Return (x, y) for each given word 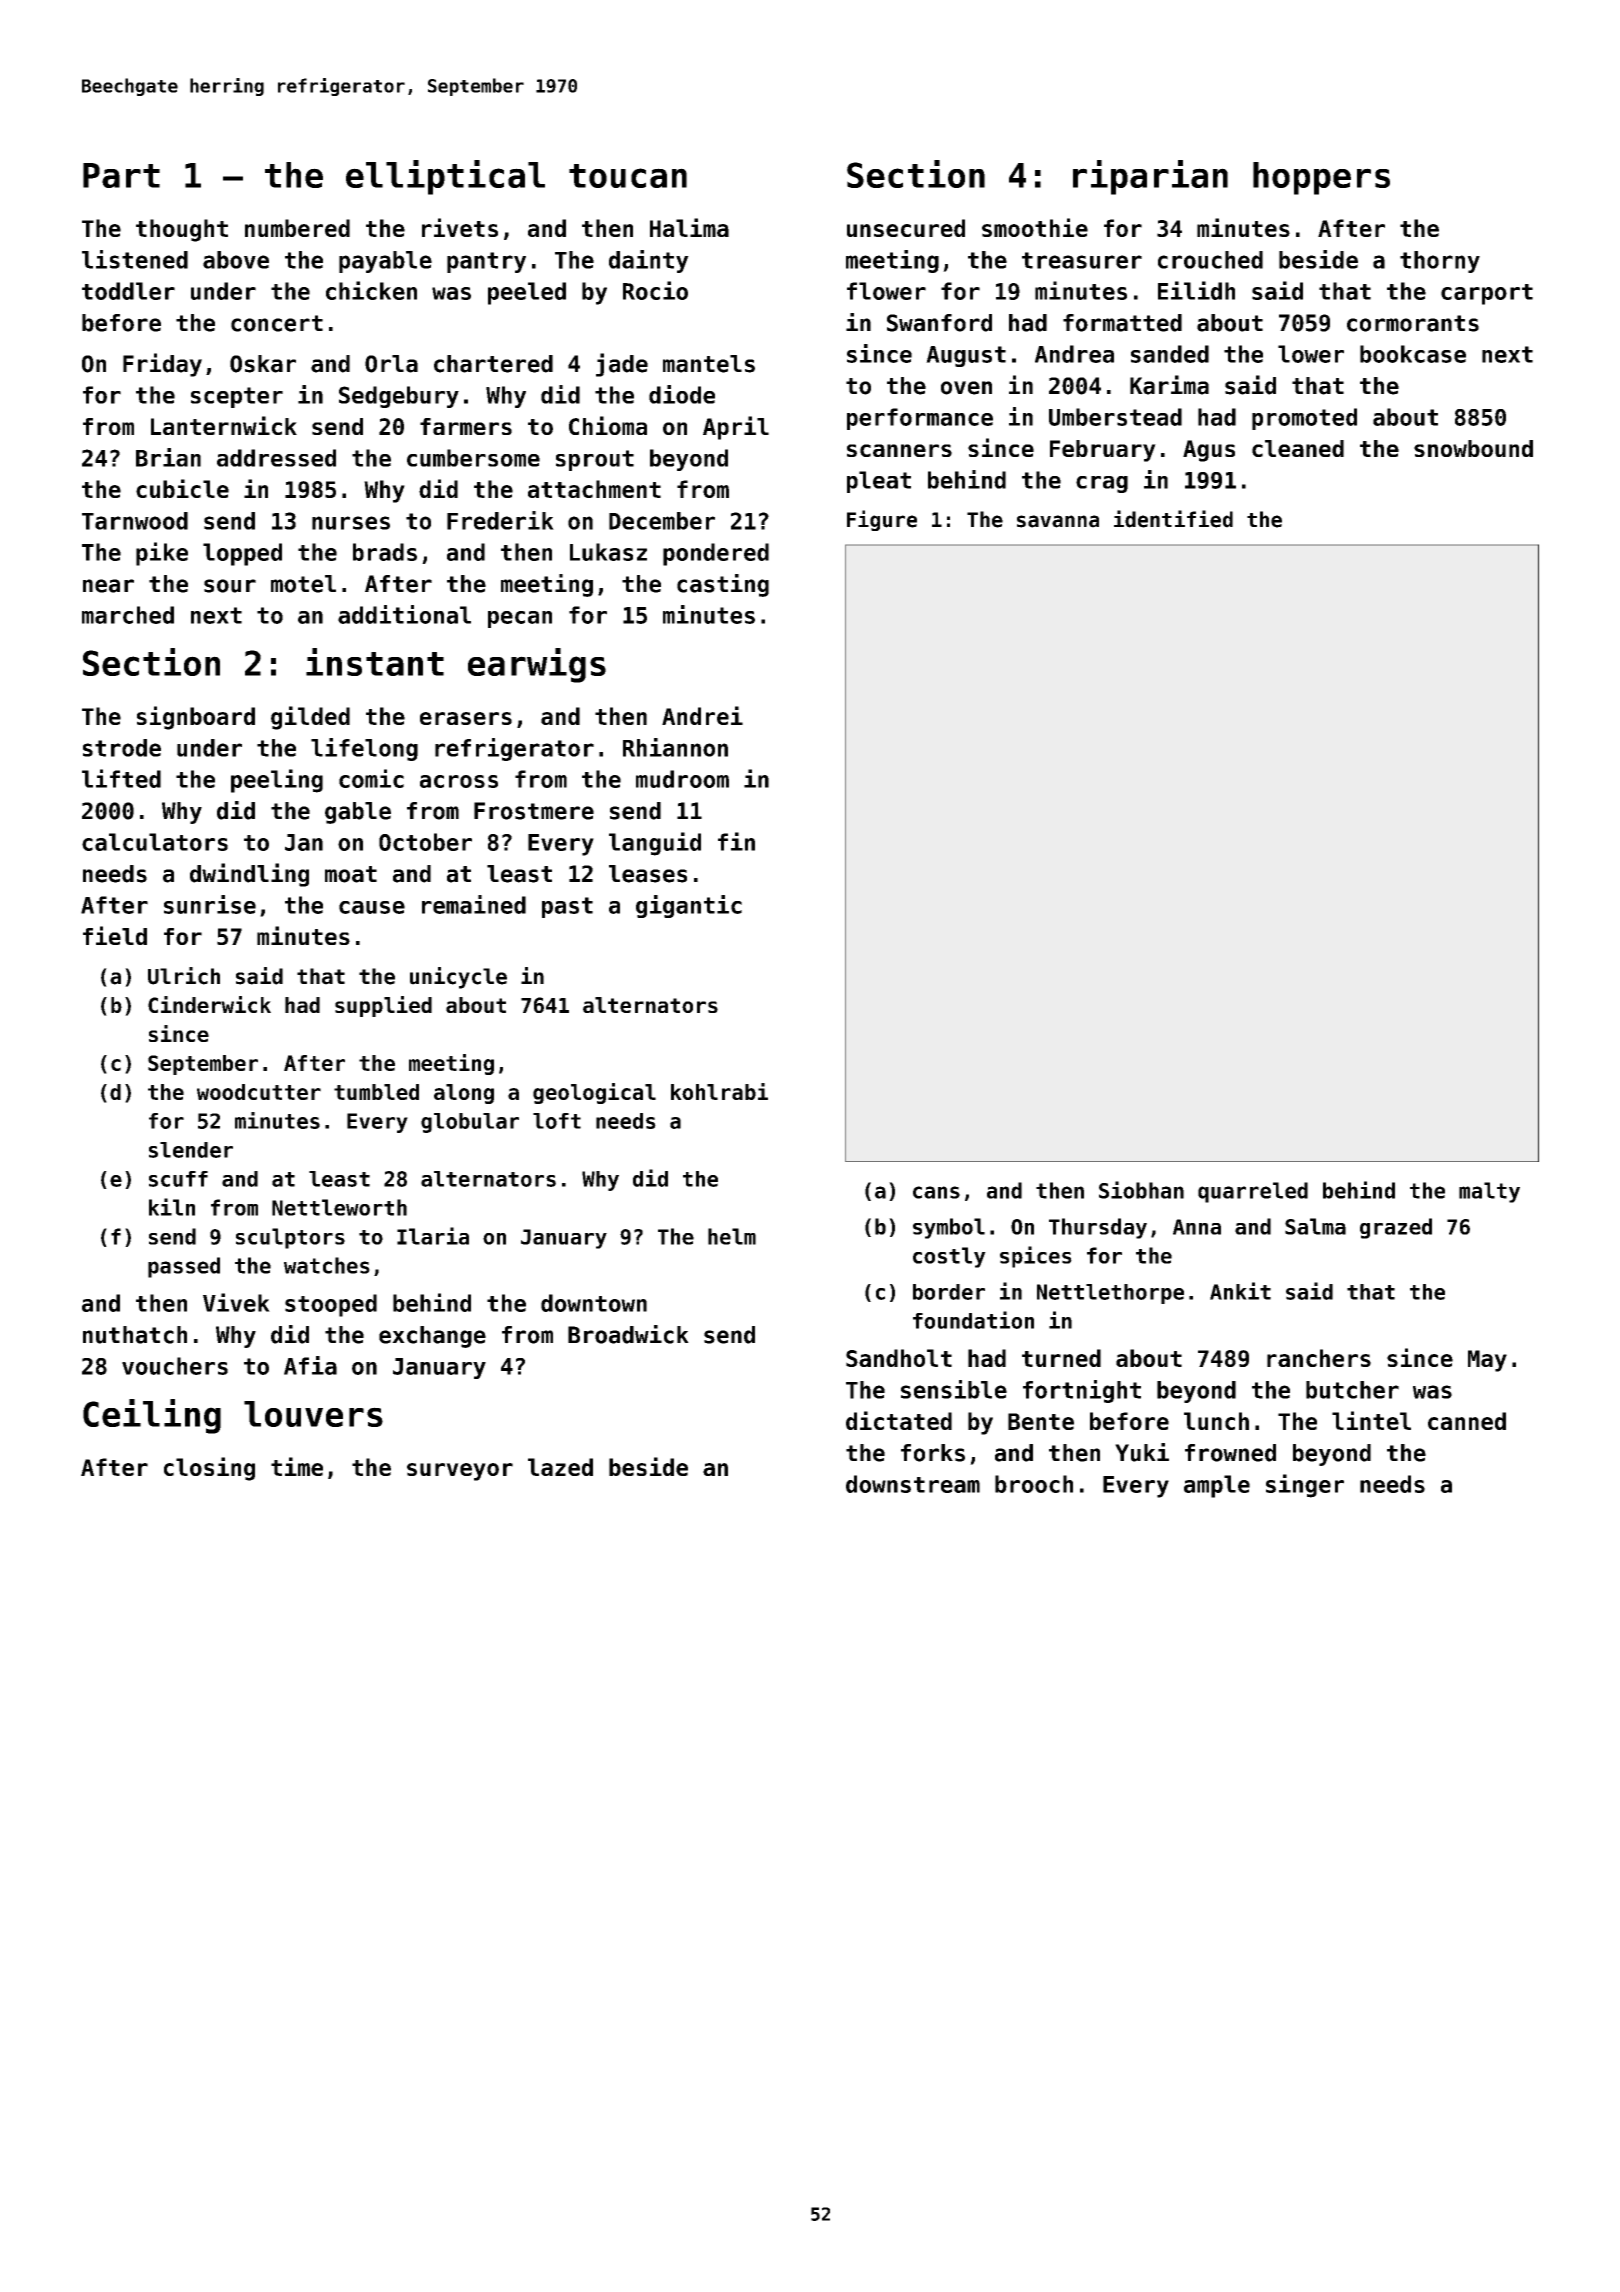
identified (1173, 519)
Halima (689, 227)
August (966, 356)
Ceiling (152, 1416)
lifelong (364, 749)
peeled (527, 293)
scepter (237, 397)
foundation (973, 1320)
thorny (1440, 262)
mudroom (682, 779)
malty (1489, 1192)
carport (1487, 294)
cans (936, 1192)
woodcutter (259, 1092)
